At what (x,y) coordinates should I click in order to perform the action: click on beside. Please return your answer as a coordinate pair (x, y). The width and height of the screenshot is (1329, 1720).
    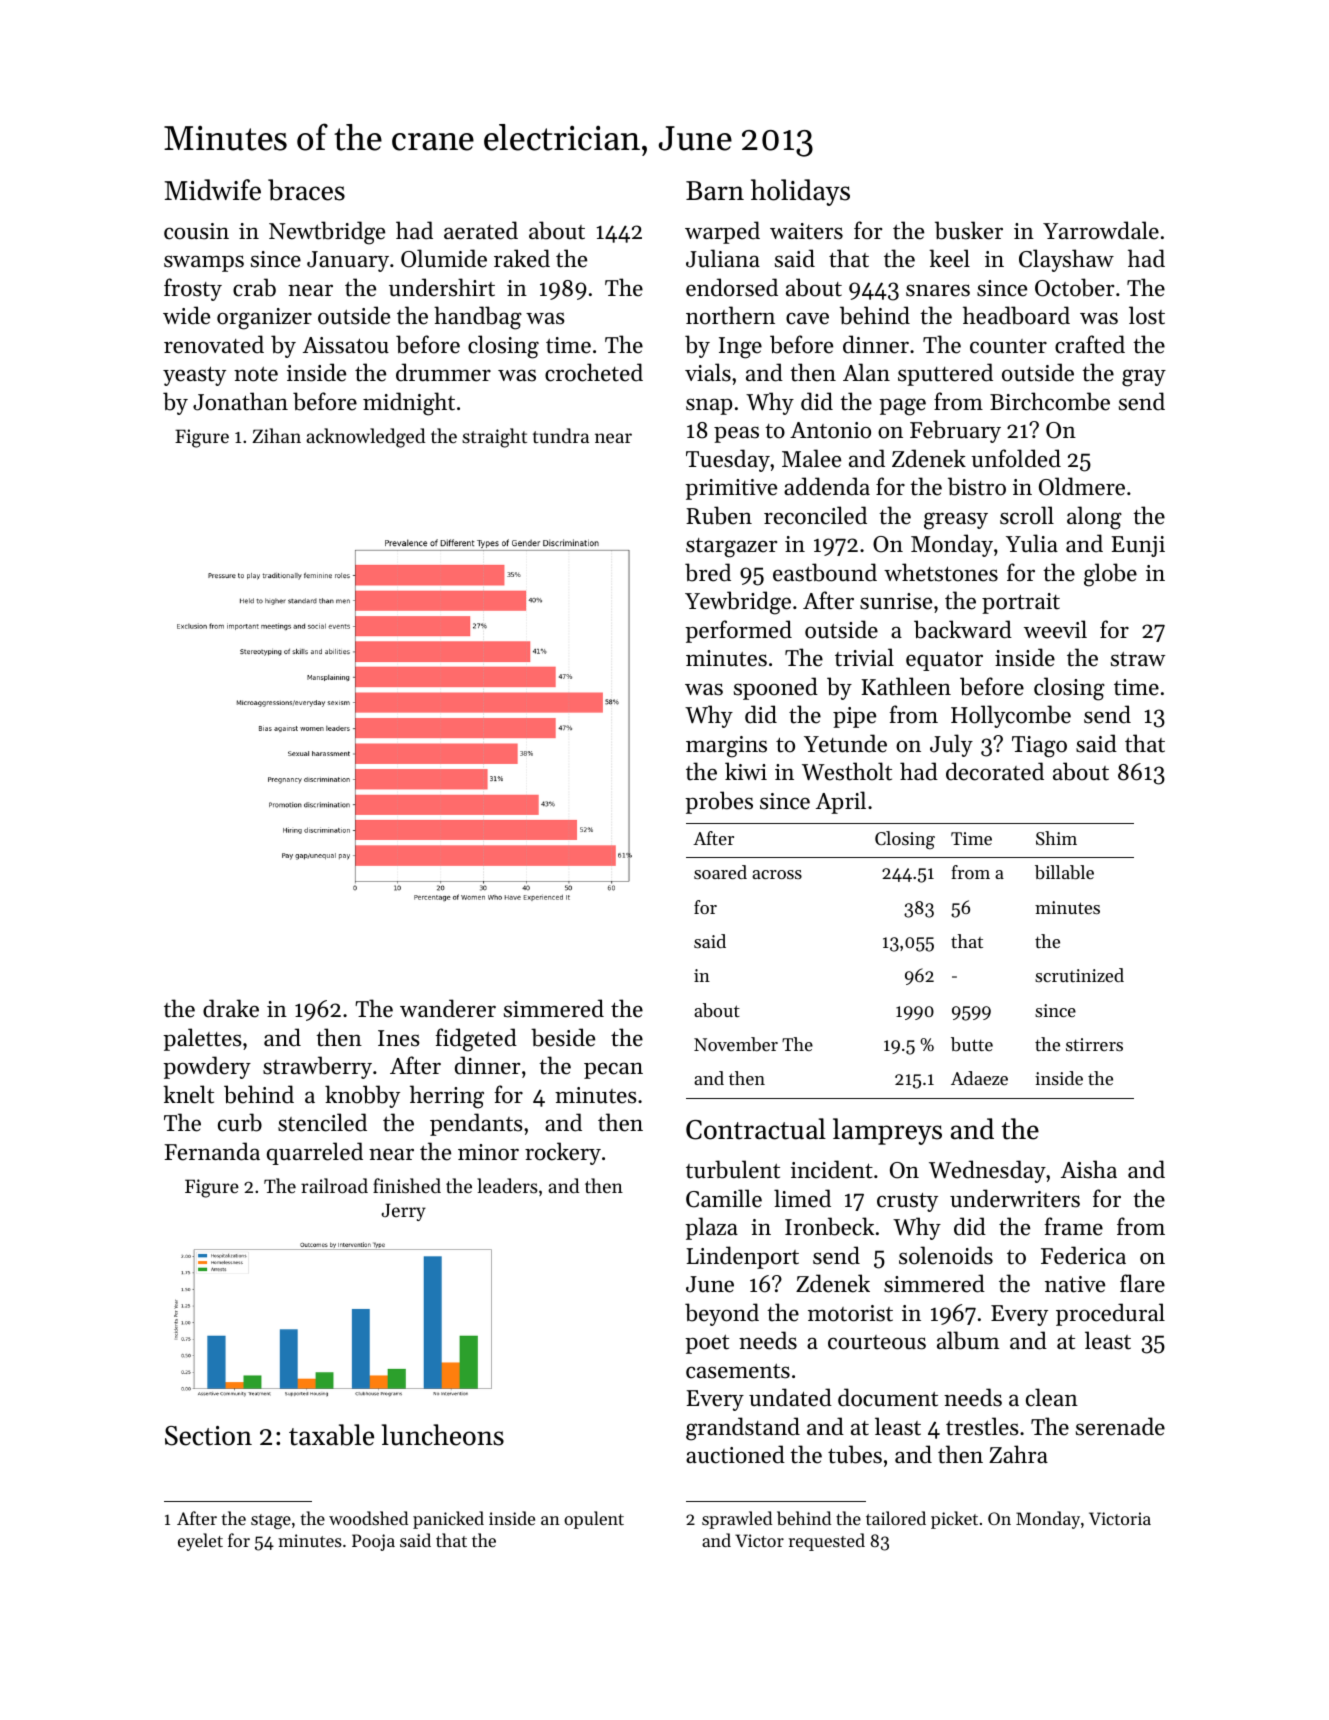
    Looking at the image, I should click on (563, 1037).
